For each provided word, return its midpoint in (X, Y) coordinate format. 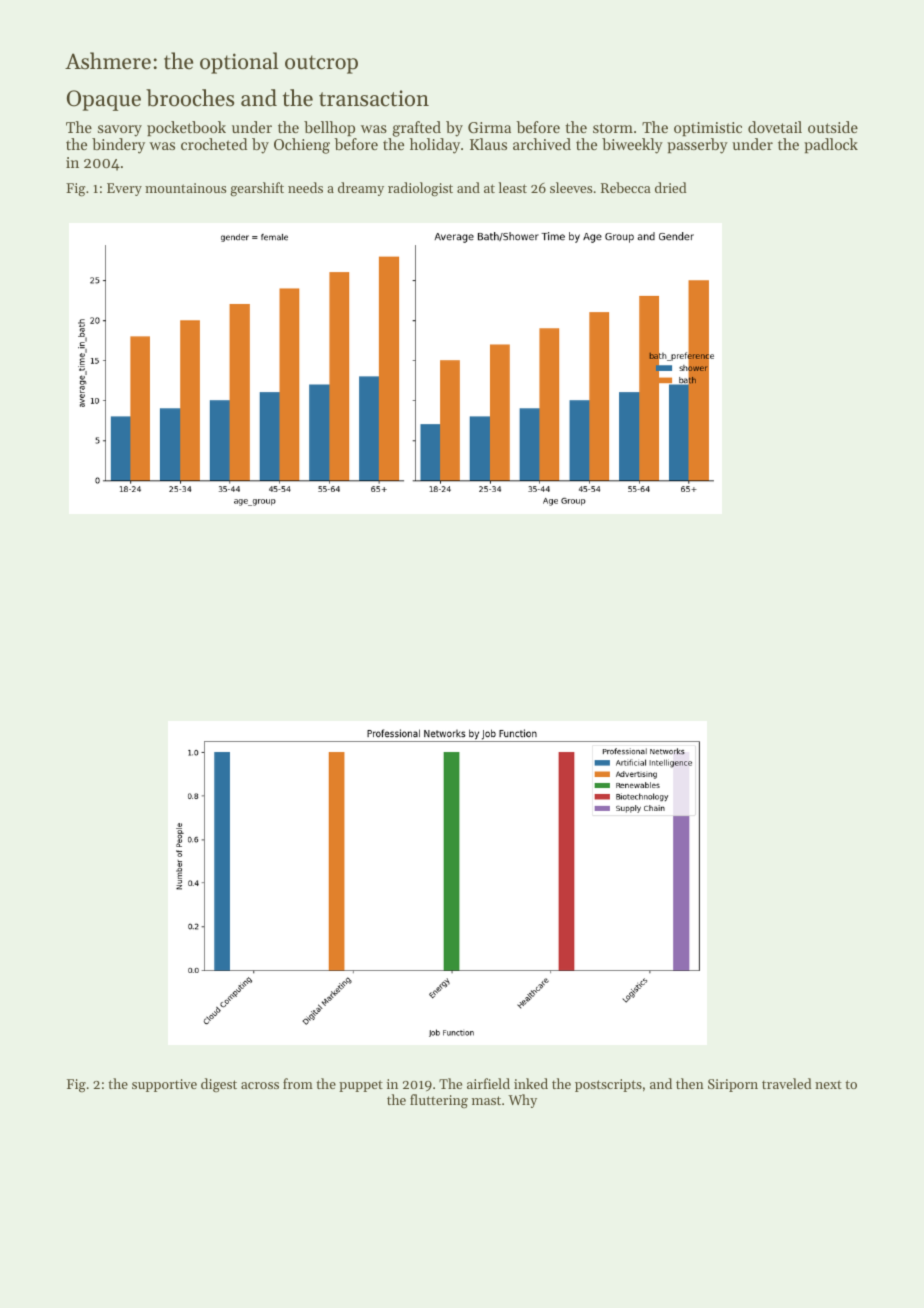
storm (613, 128)
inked (531, 1083)
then (690, 1083)
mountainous (185, 188)
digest (219, 1085)
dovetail (775, 127)
